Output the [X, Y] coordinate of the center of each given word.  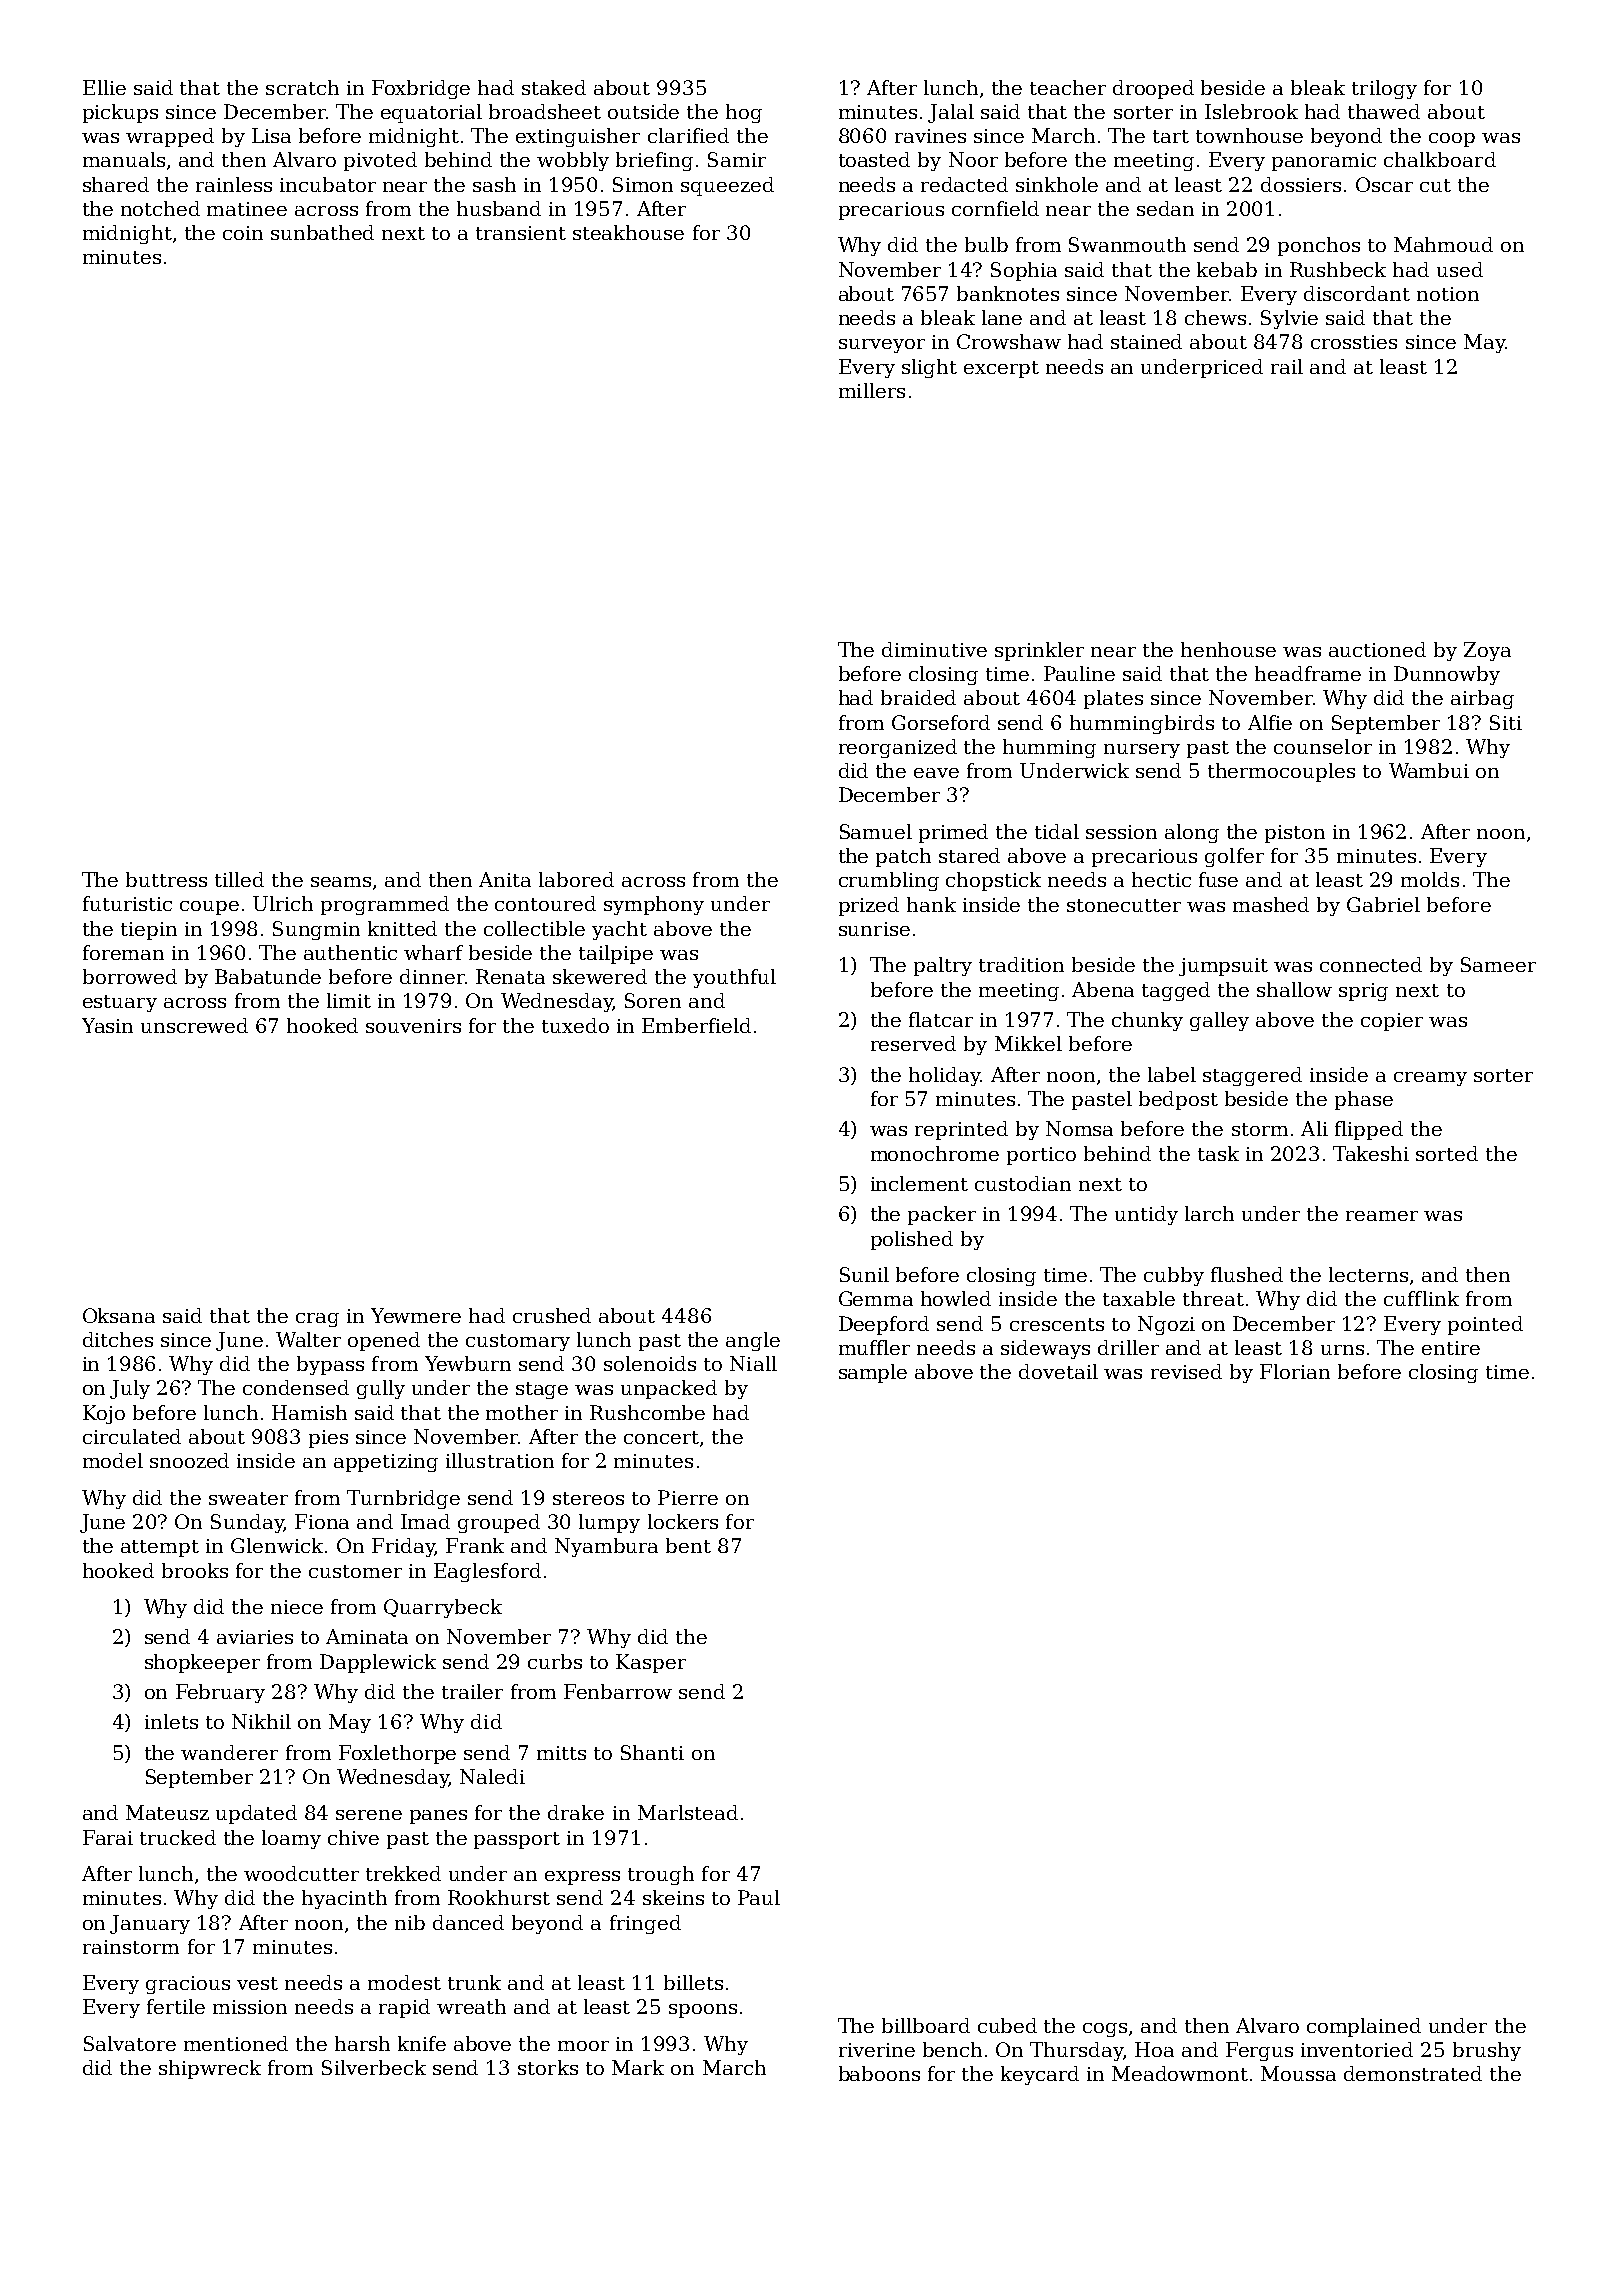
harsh [362, 2043]
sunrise [874, 929]
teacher [1068, 87]
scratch [302, 87]
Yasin [107, 1025]
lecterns [1368, 1274]
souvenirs [413, 1026]
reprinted [961, 1130]
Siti [1506, 722]
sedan [1165, 208]
